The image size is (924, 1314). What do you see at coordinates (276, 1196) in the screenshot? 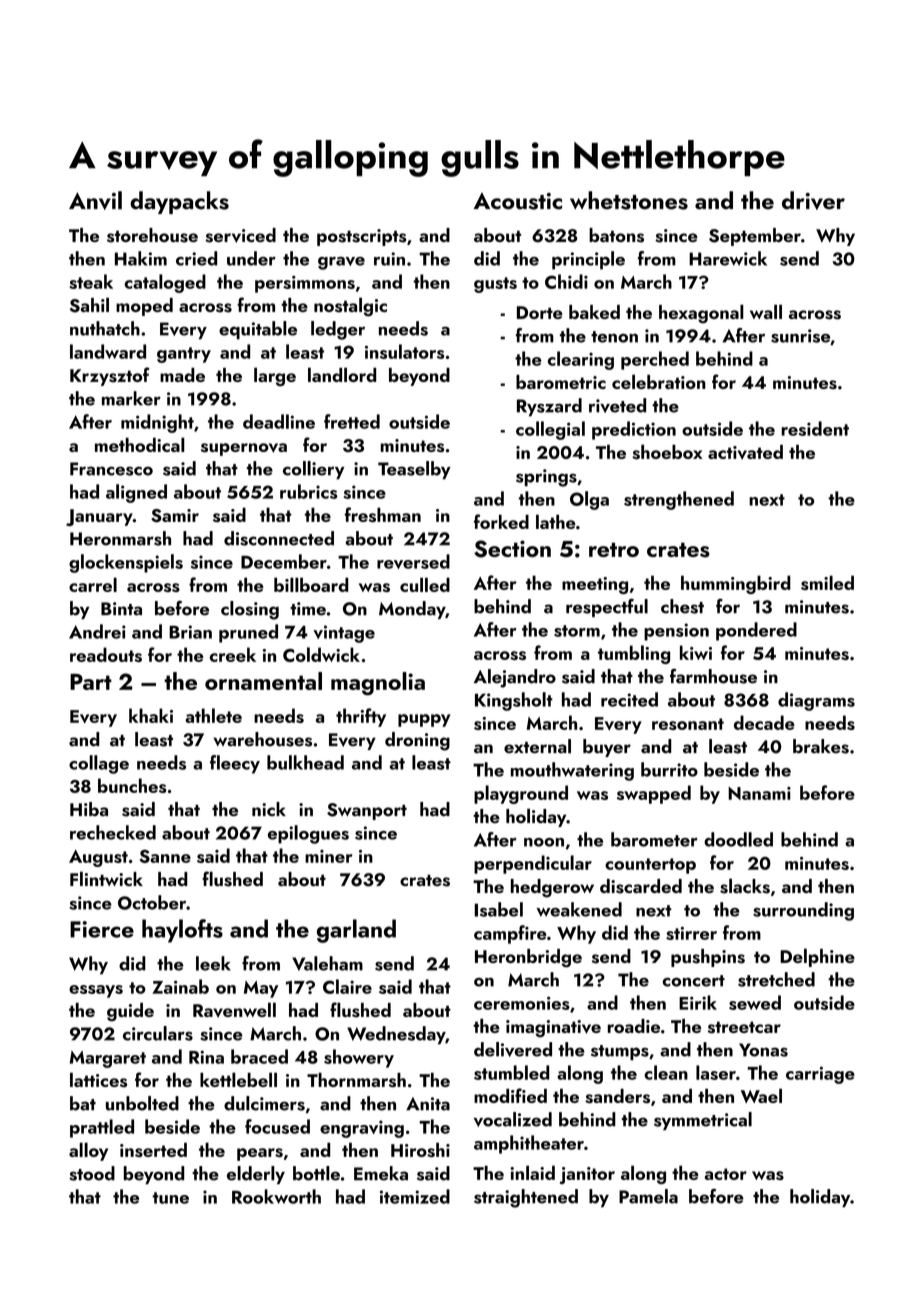
I see `Rookworth` at bounding box center [276, 1196].
